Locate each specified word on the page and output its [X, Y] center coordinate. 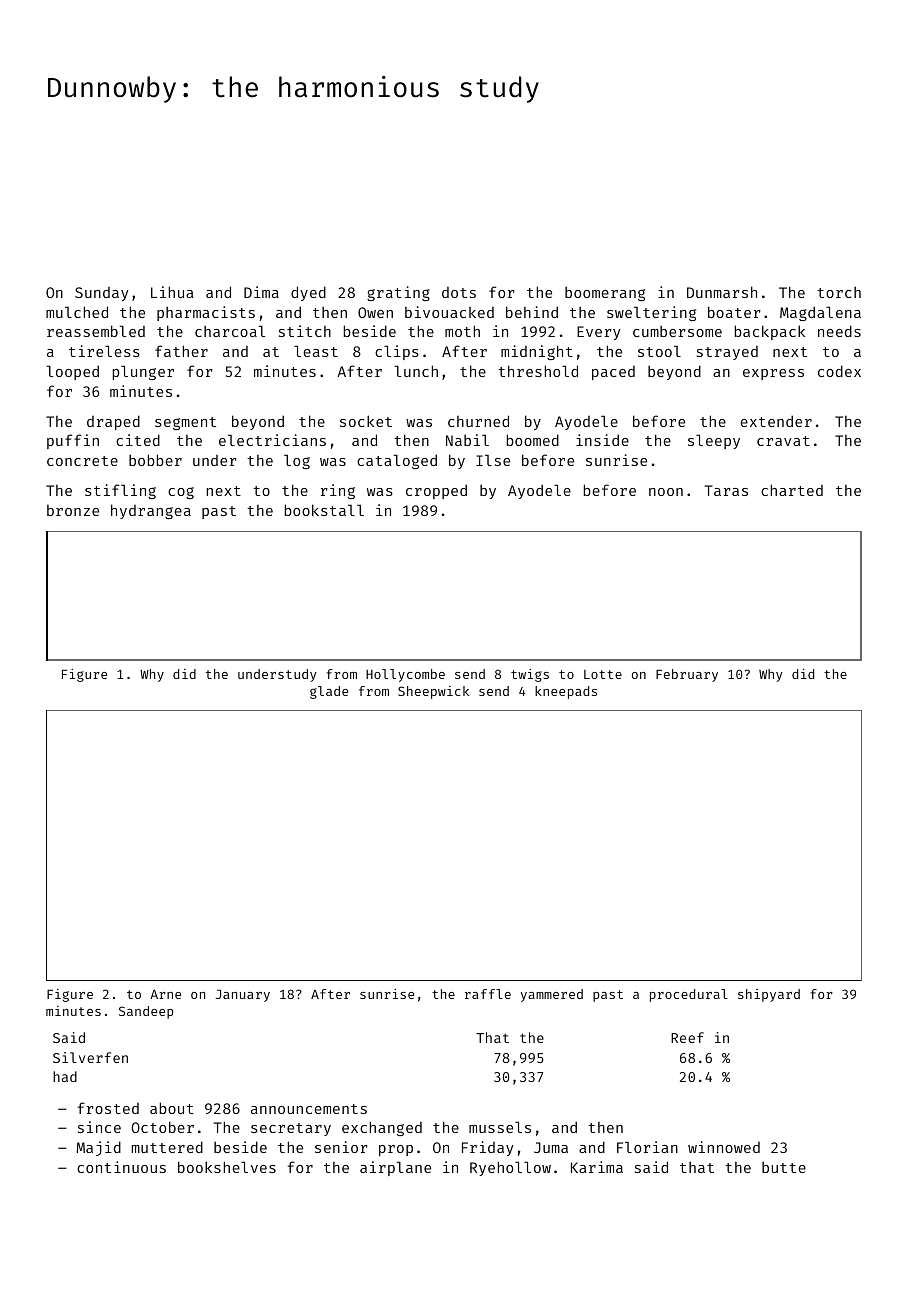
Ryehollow [510, 1168]
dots [459, 292]
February [687, 675]
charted [792, 490]
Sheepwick [433, 692]
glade [329, 692]
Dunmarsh [722, 292]
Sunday [102, 294]
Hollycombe [405, 675]
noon [666, 492]
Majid [98, 1148]
